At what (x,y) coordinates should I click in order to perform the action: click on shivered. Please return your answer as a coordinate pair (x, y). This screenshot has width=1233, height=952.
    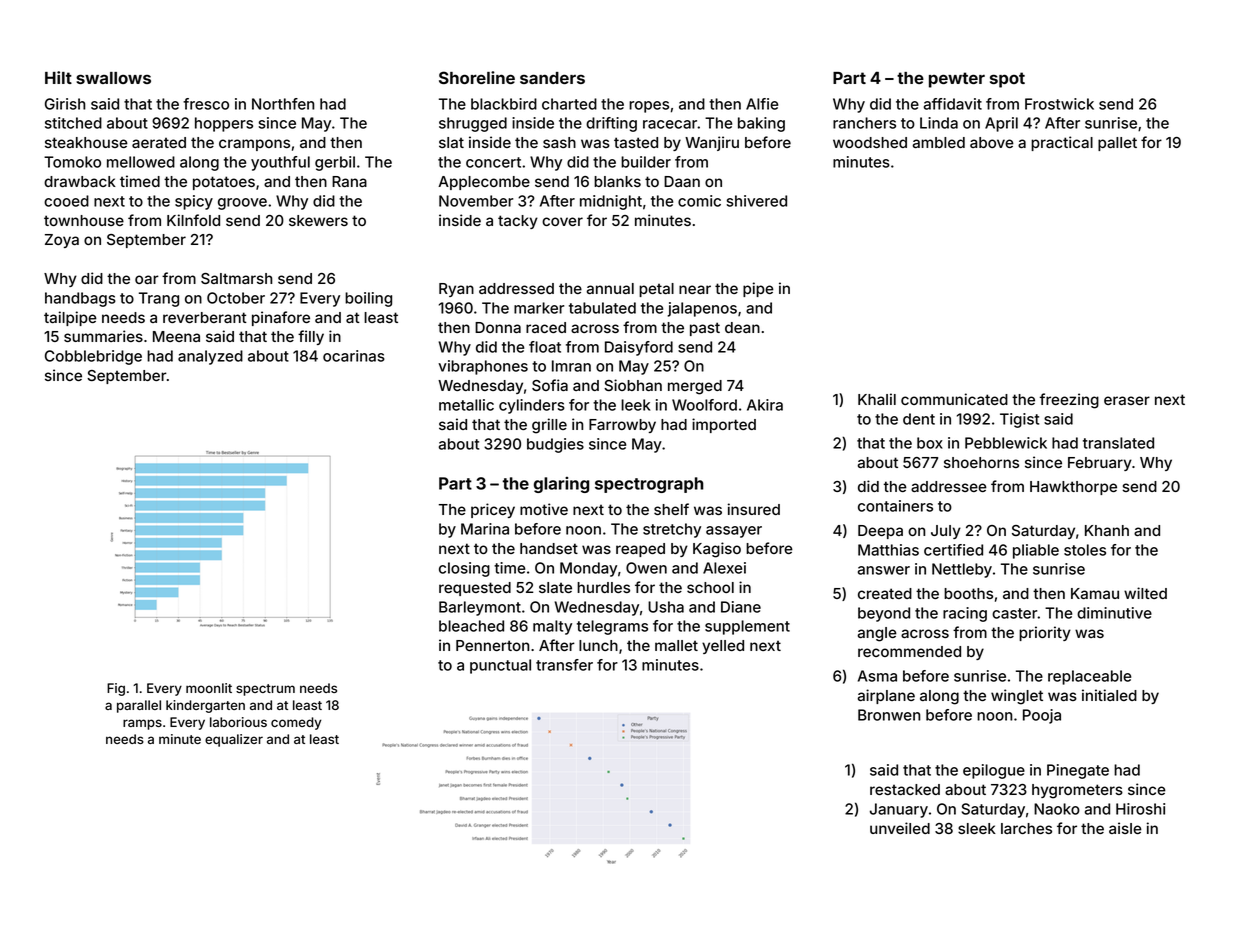
    Looking at the image, I should click on (757, 201).
